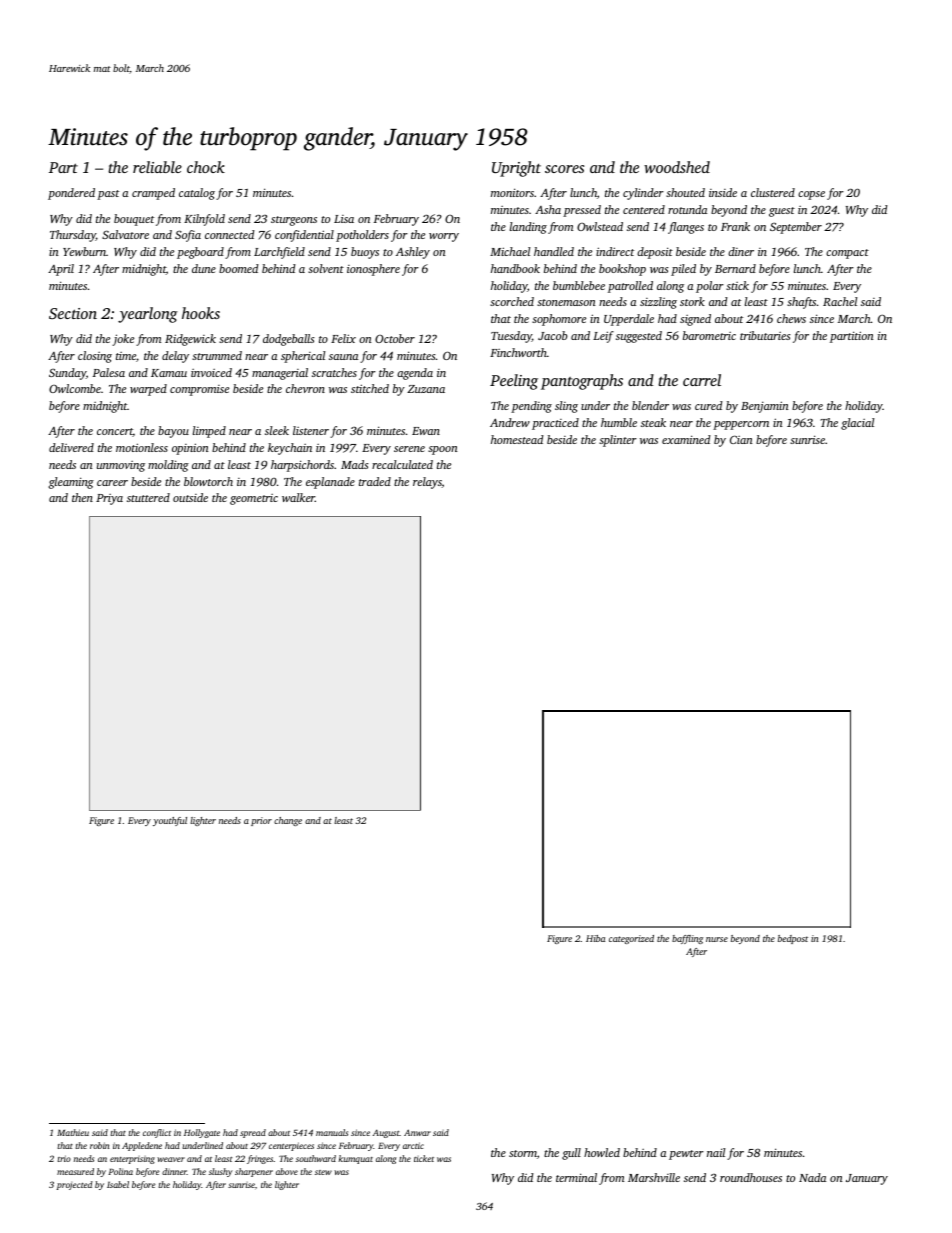 This screenshot has height=1233, width=952. Describe the element at coordinates (857, 424) in the screenshot. I see `glacial` at that location.
